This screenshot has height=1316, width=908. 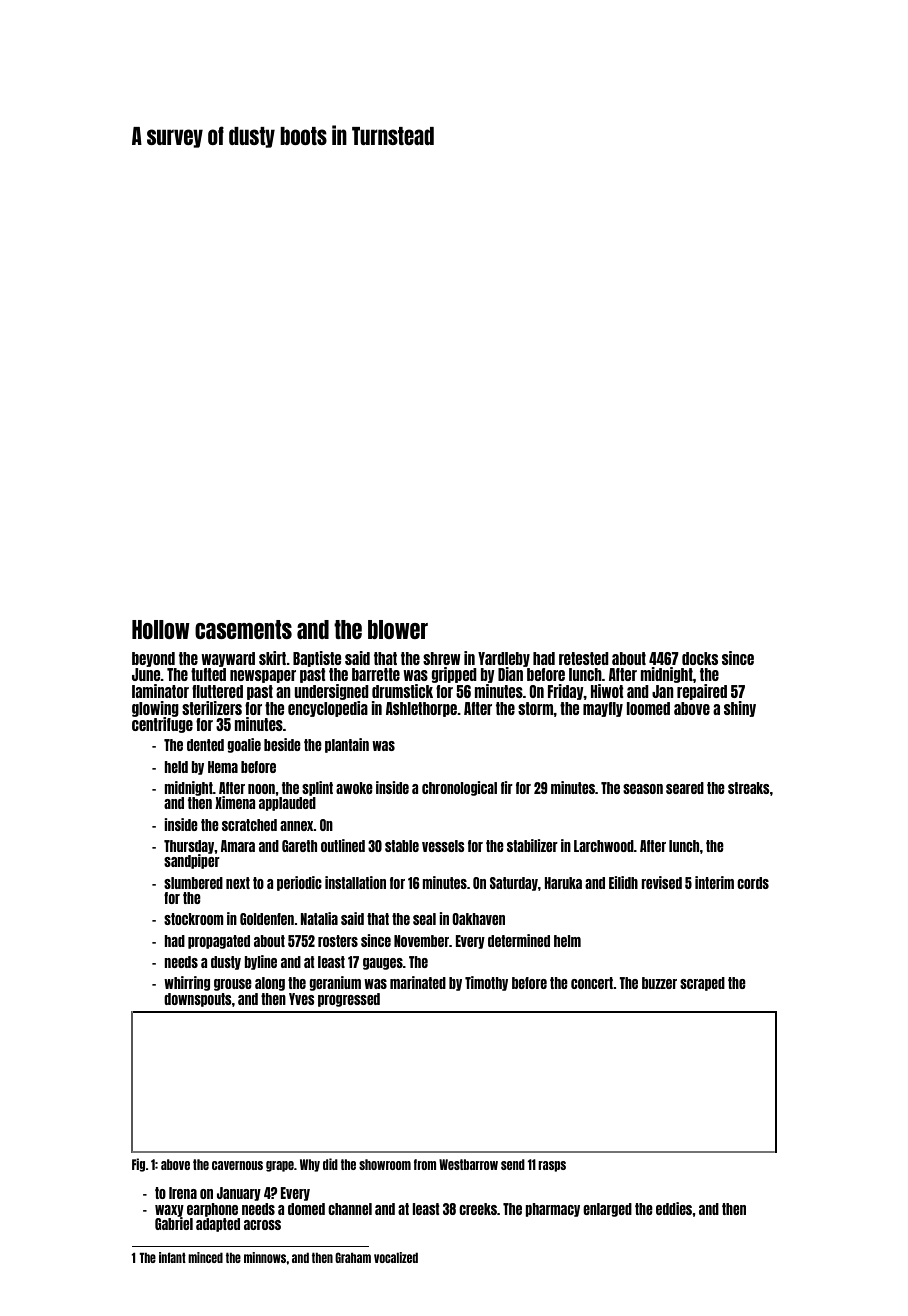 What do you see at coordinates (604, 846) in the screenshot?
I see `Larchwood` at bounding box center [604, 846].
